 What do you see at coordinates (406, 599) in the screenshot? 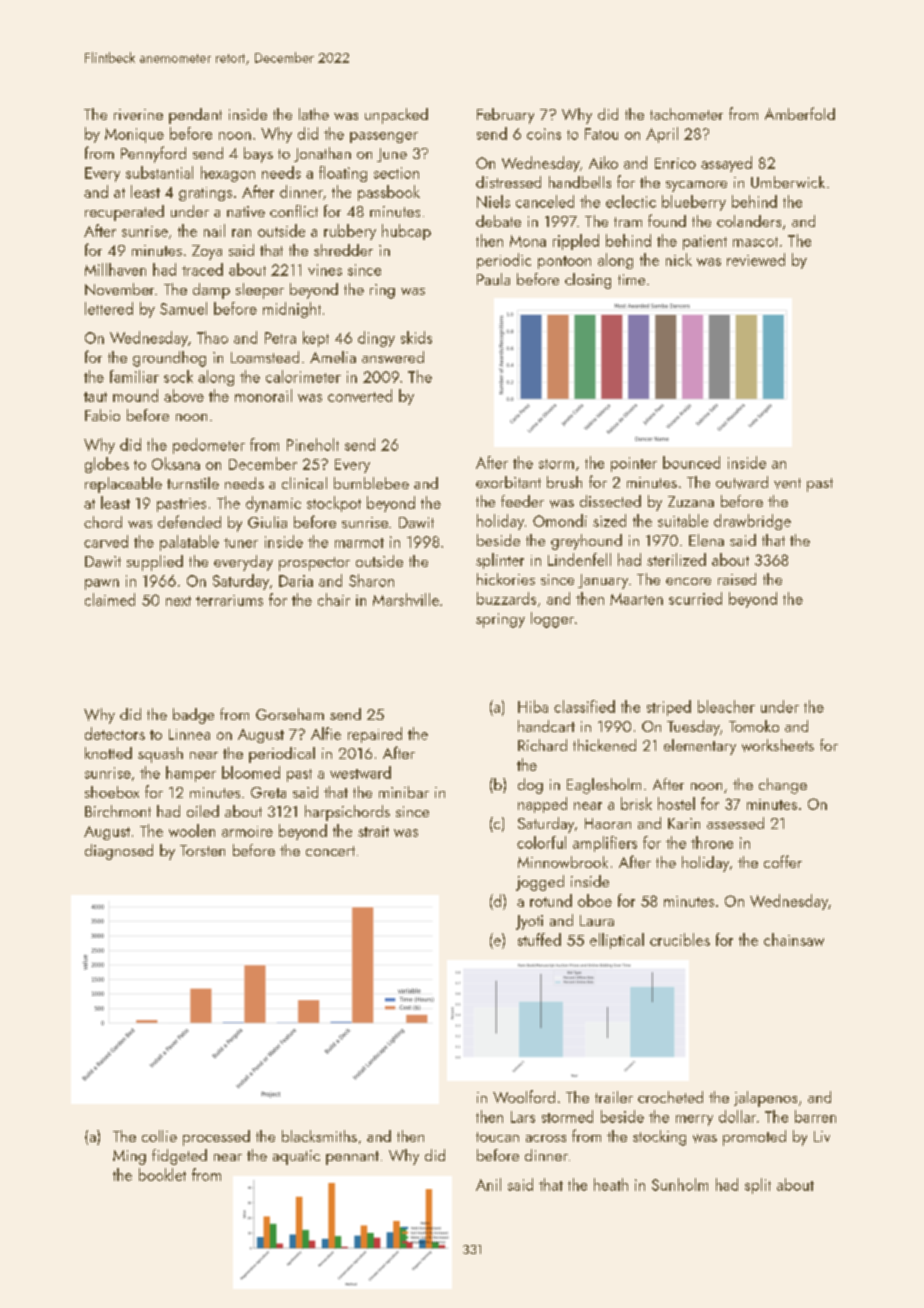
I see `Marshville` at bounding box center [406, 599].
